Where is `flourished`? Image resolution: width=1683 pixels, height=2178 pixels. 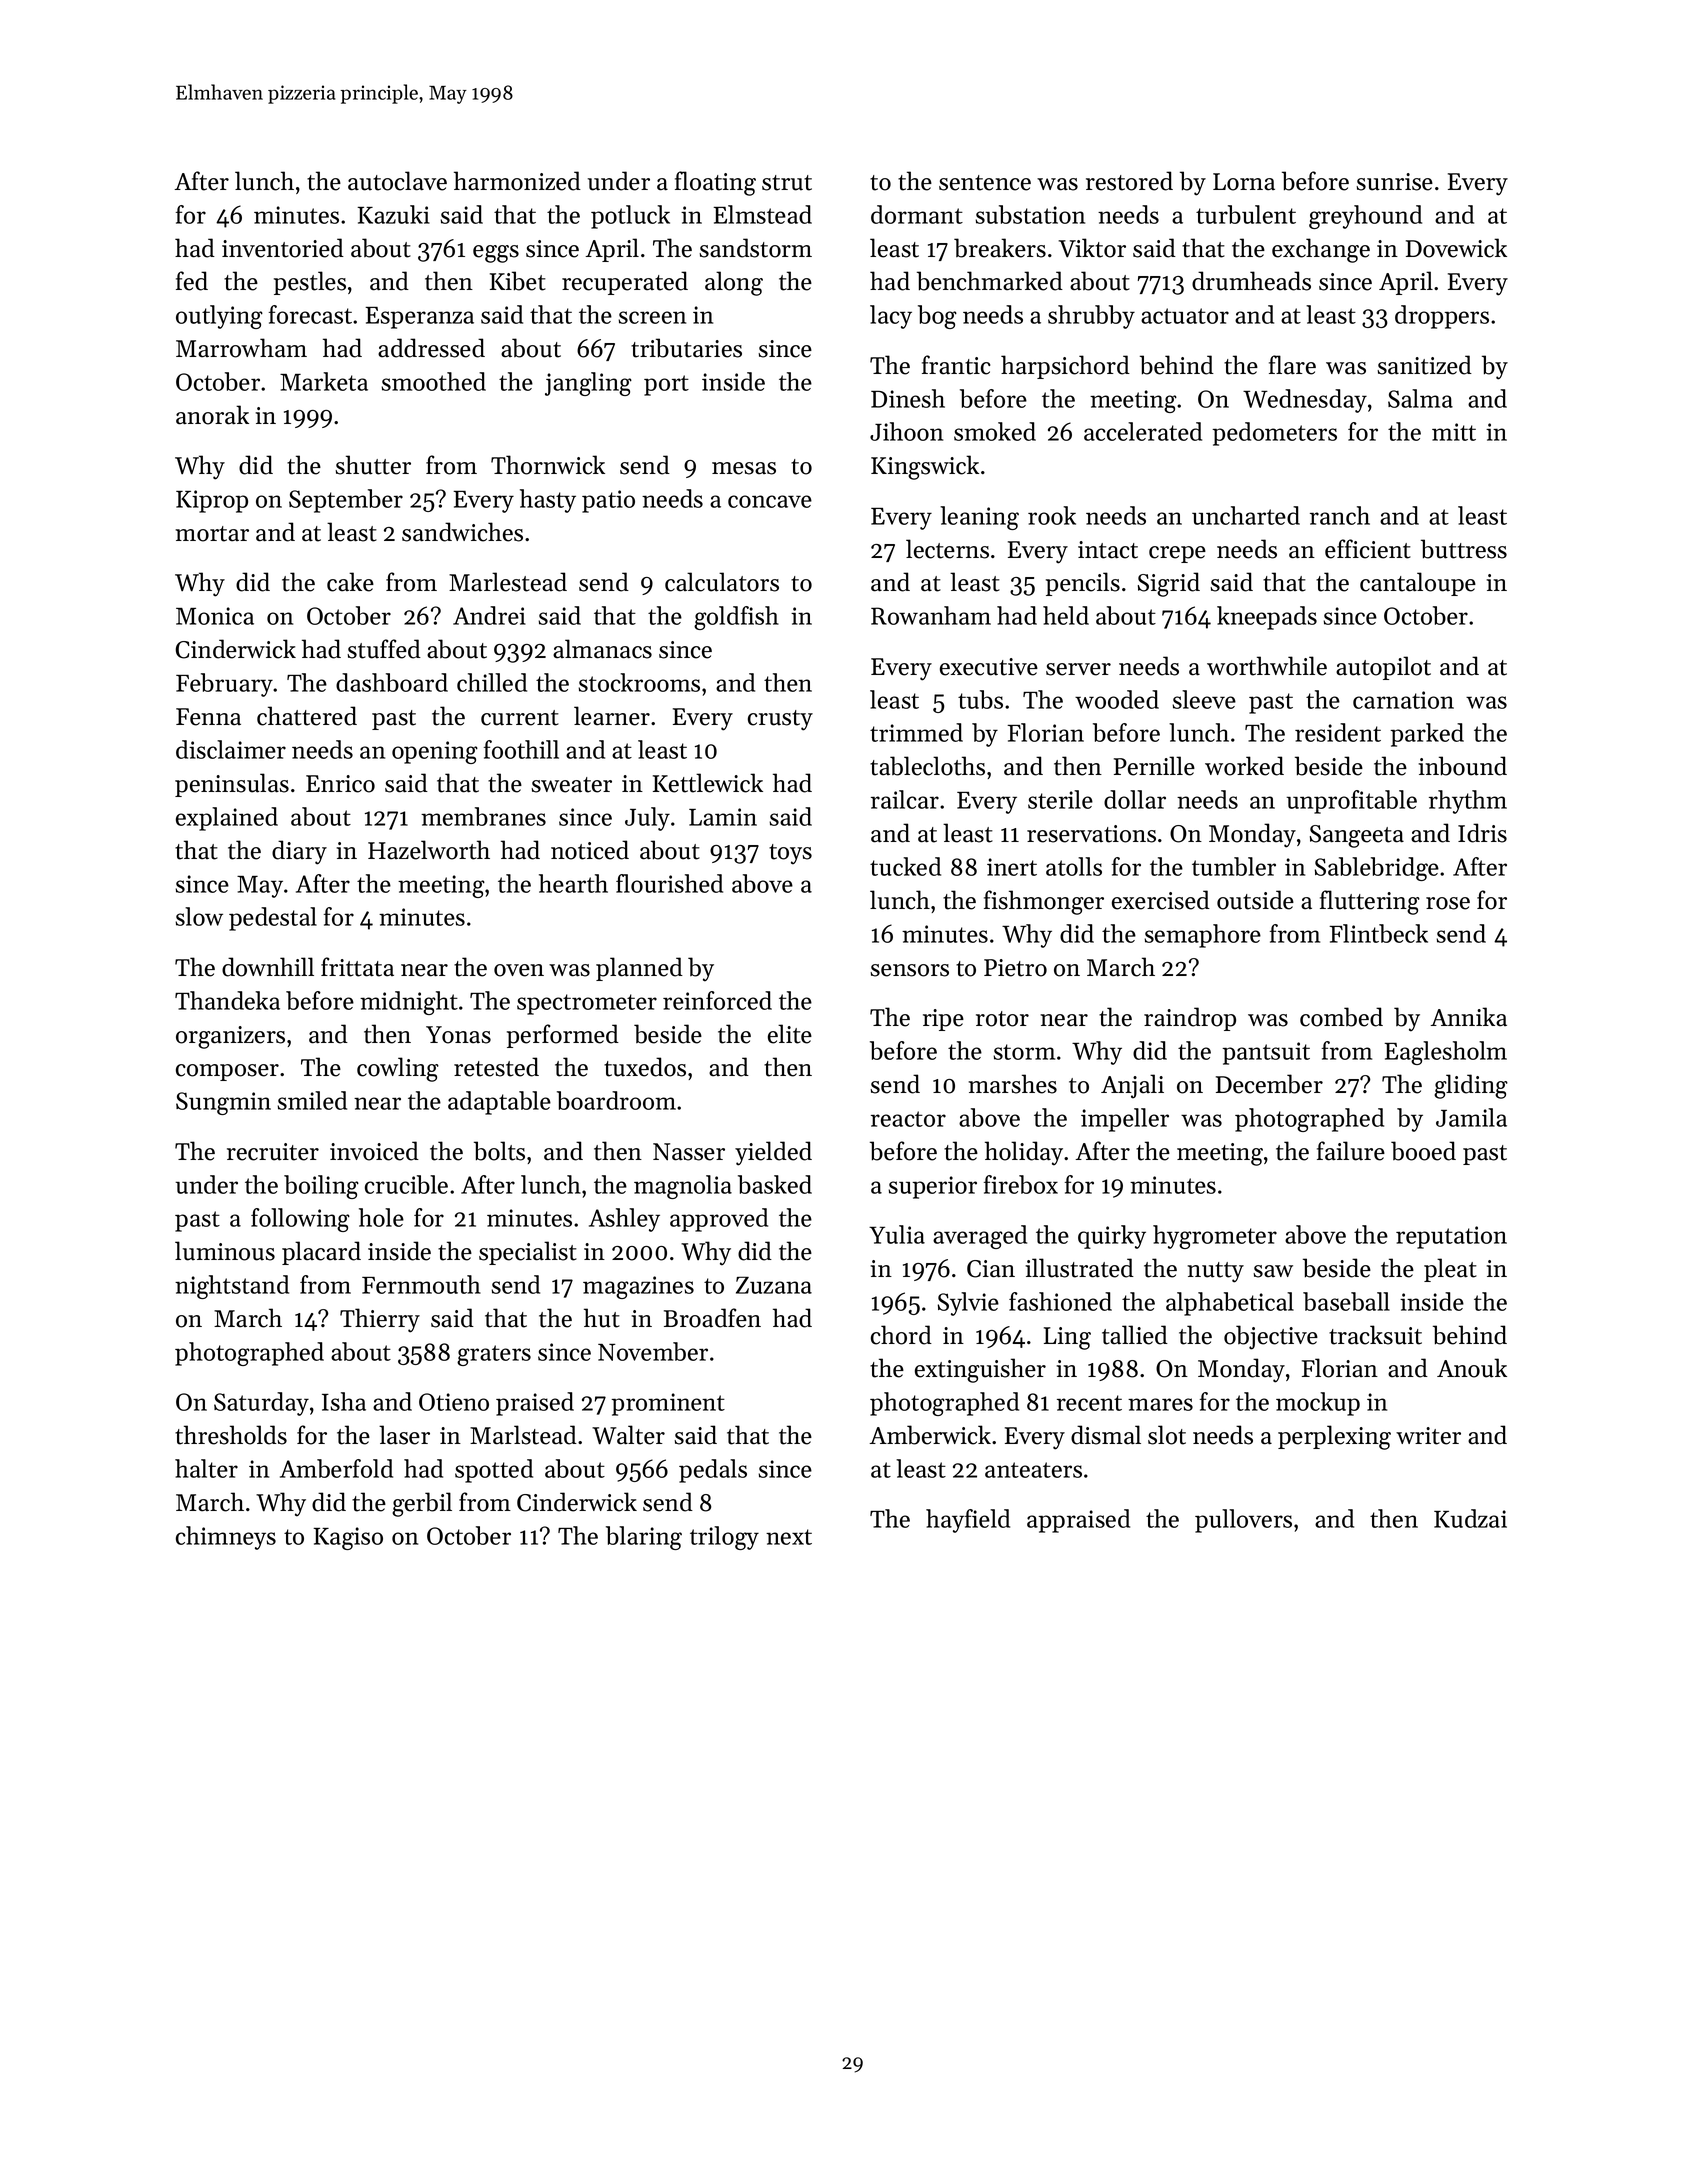
flourished is located at coordinates (669, 883).
